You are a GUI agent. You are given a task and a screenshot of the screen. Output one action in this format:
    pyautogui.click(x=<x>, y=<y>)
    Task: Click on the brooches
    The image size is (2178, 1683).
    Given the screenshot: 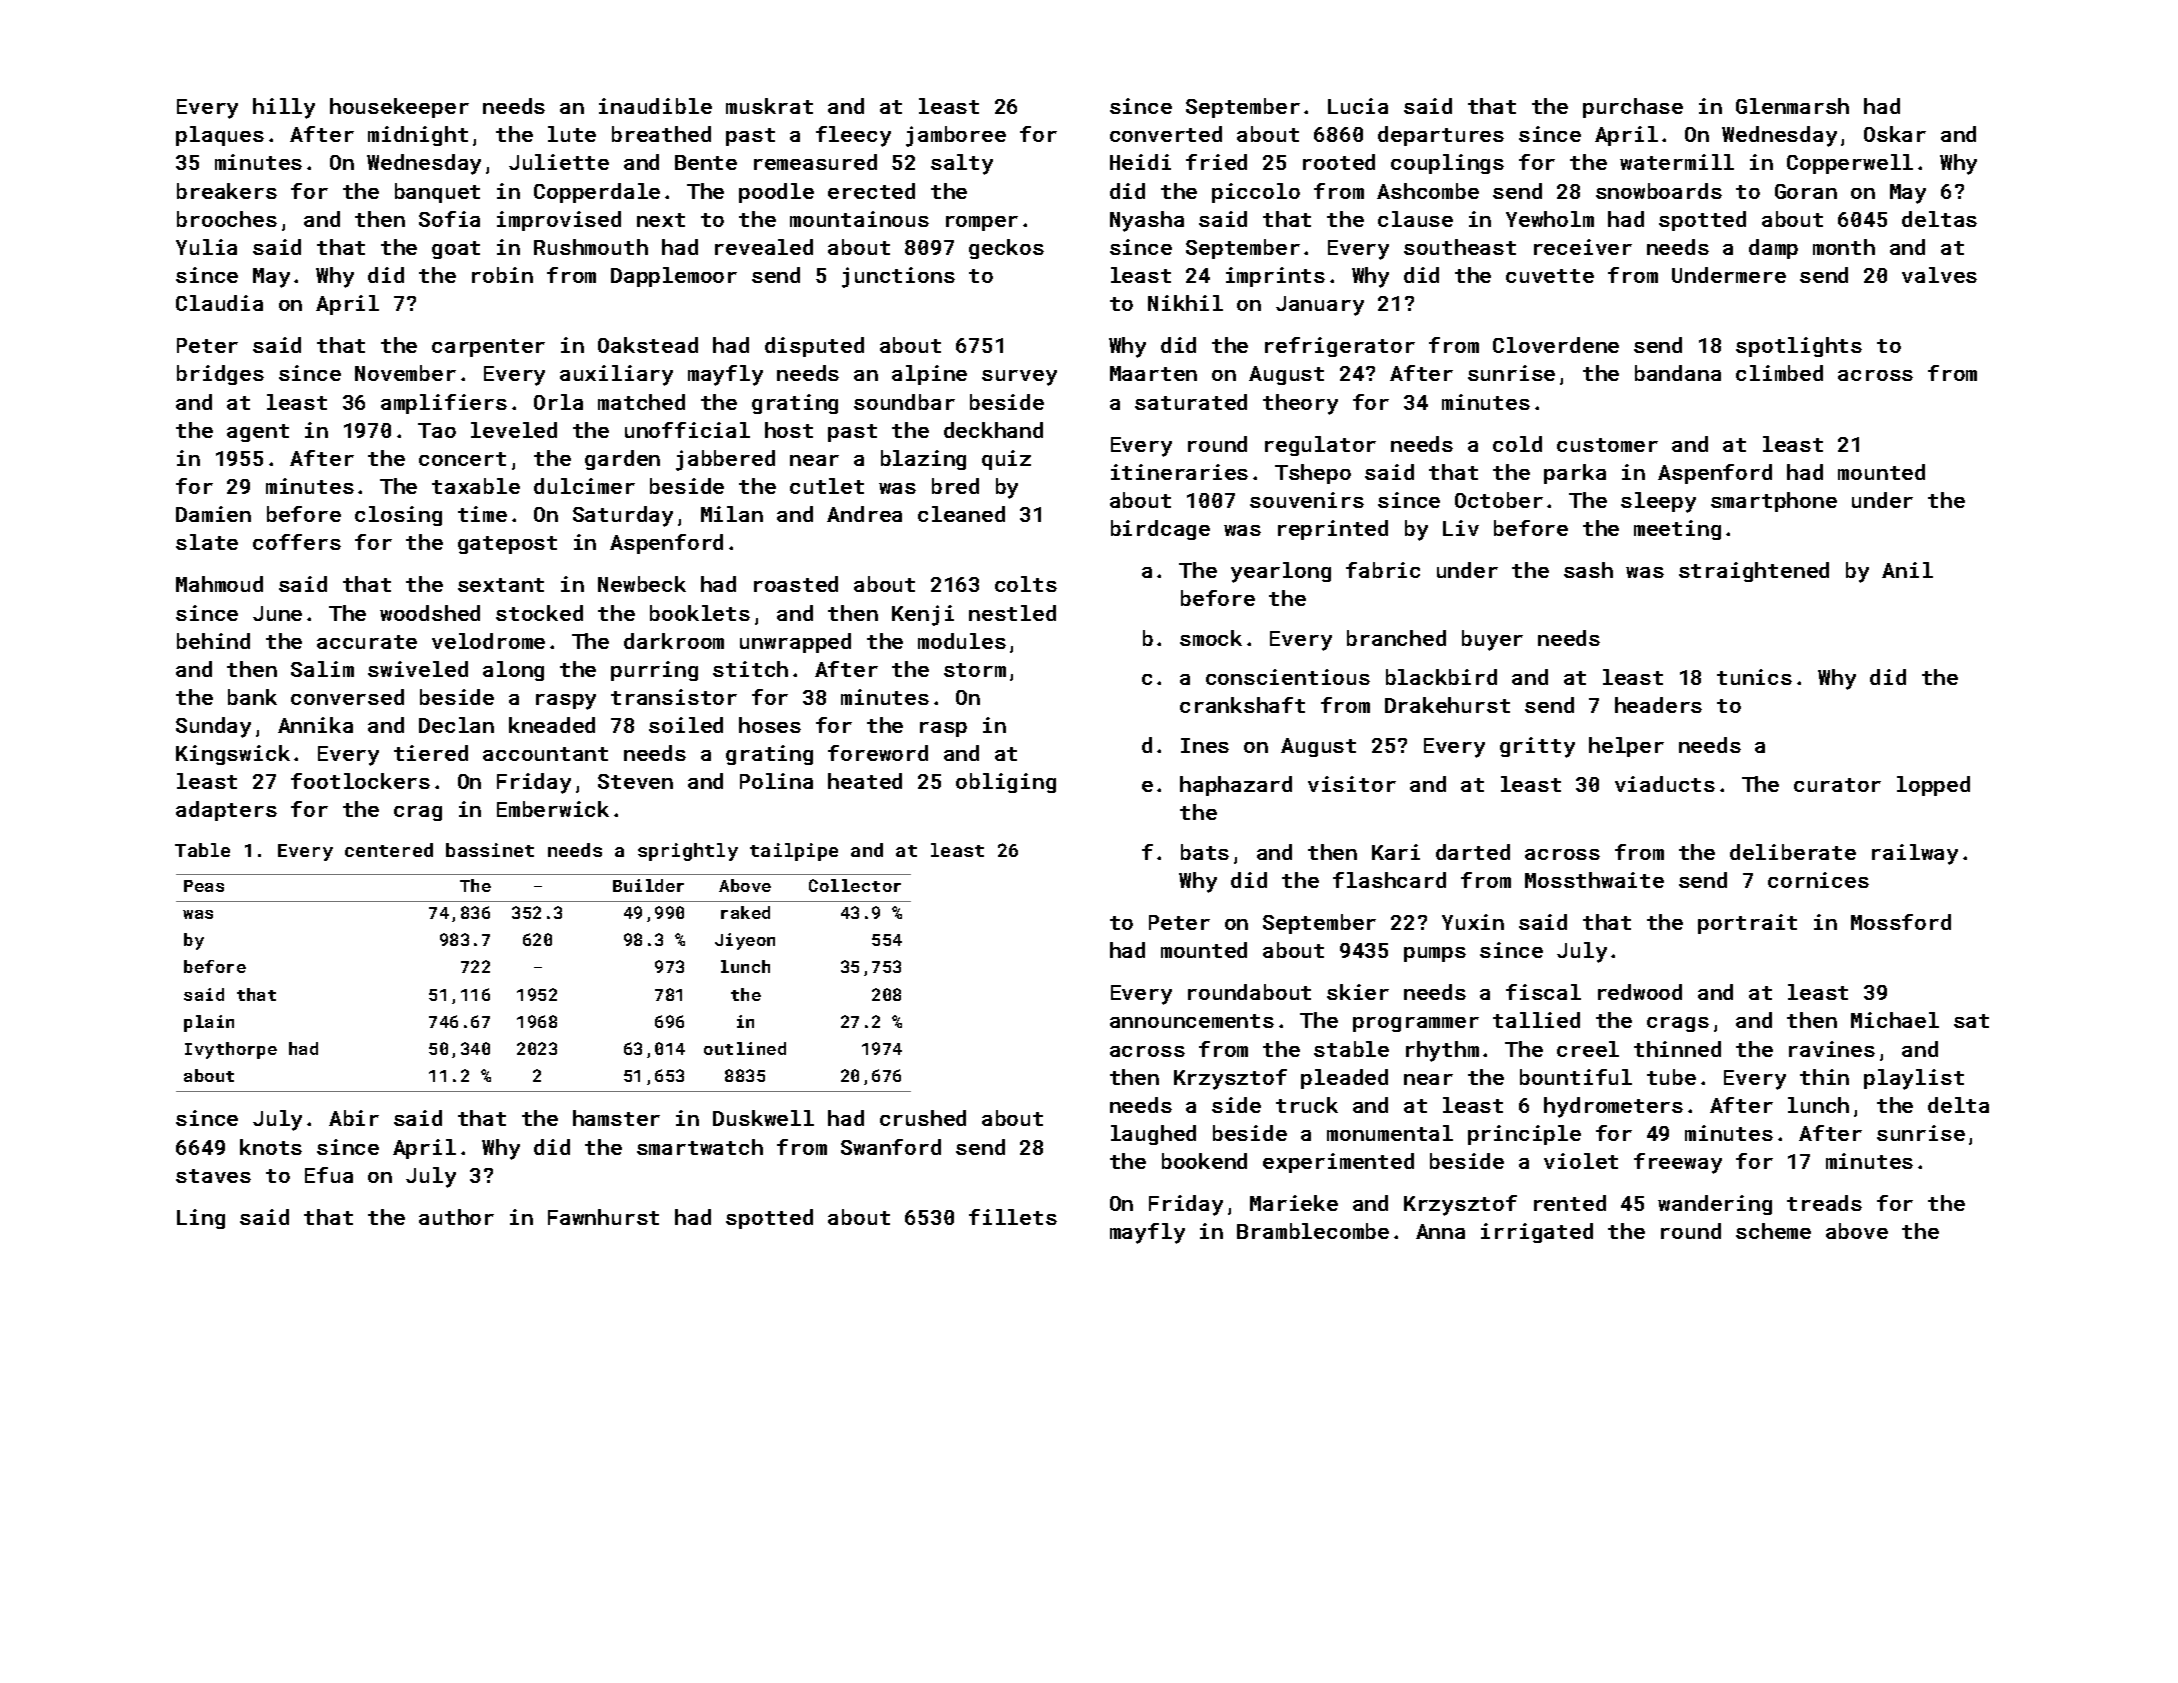 What is the action you would take?
    pyautogui.click(x=227, y=219)
